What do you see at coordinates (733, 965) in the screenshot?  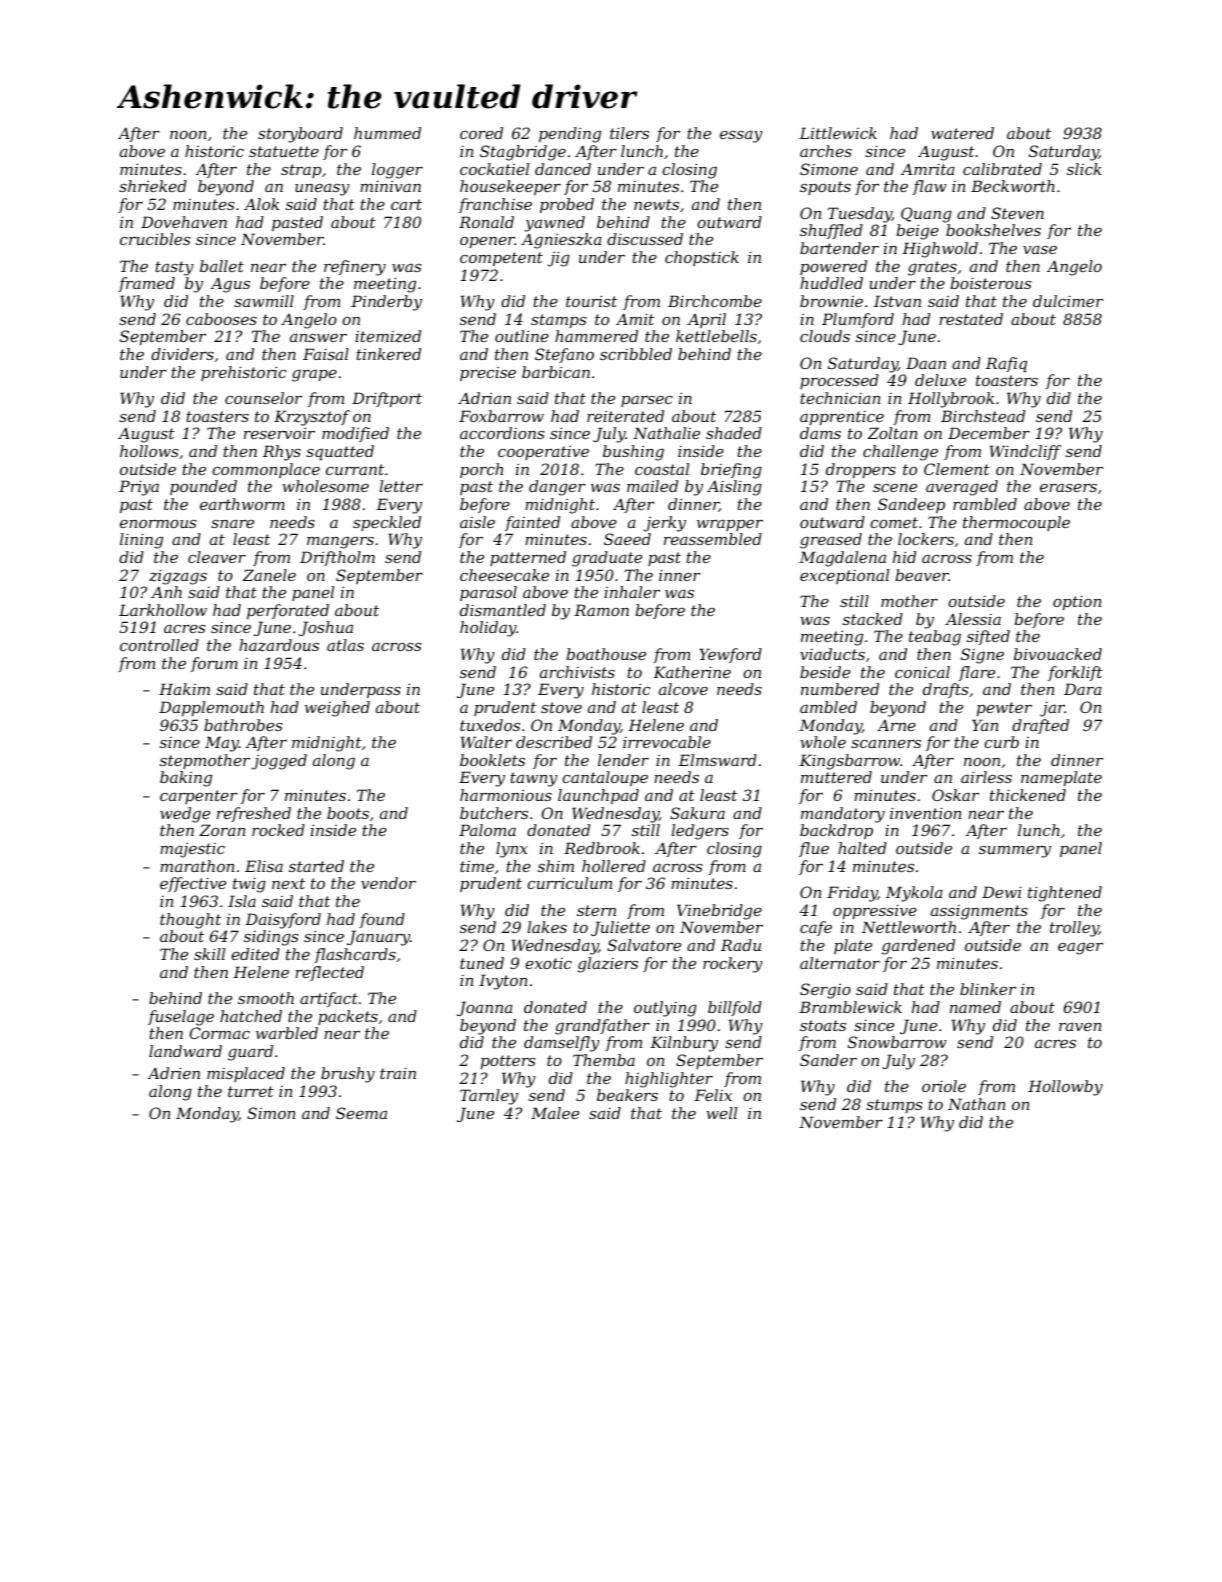 I see `rockery` at bounding box center [733, 965].
